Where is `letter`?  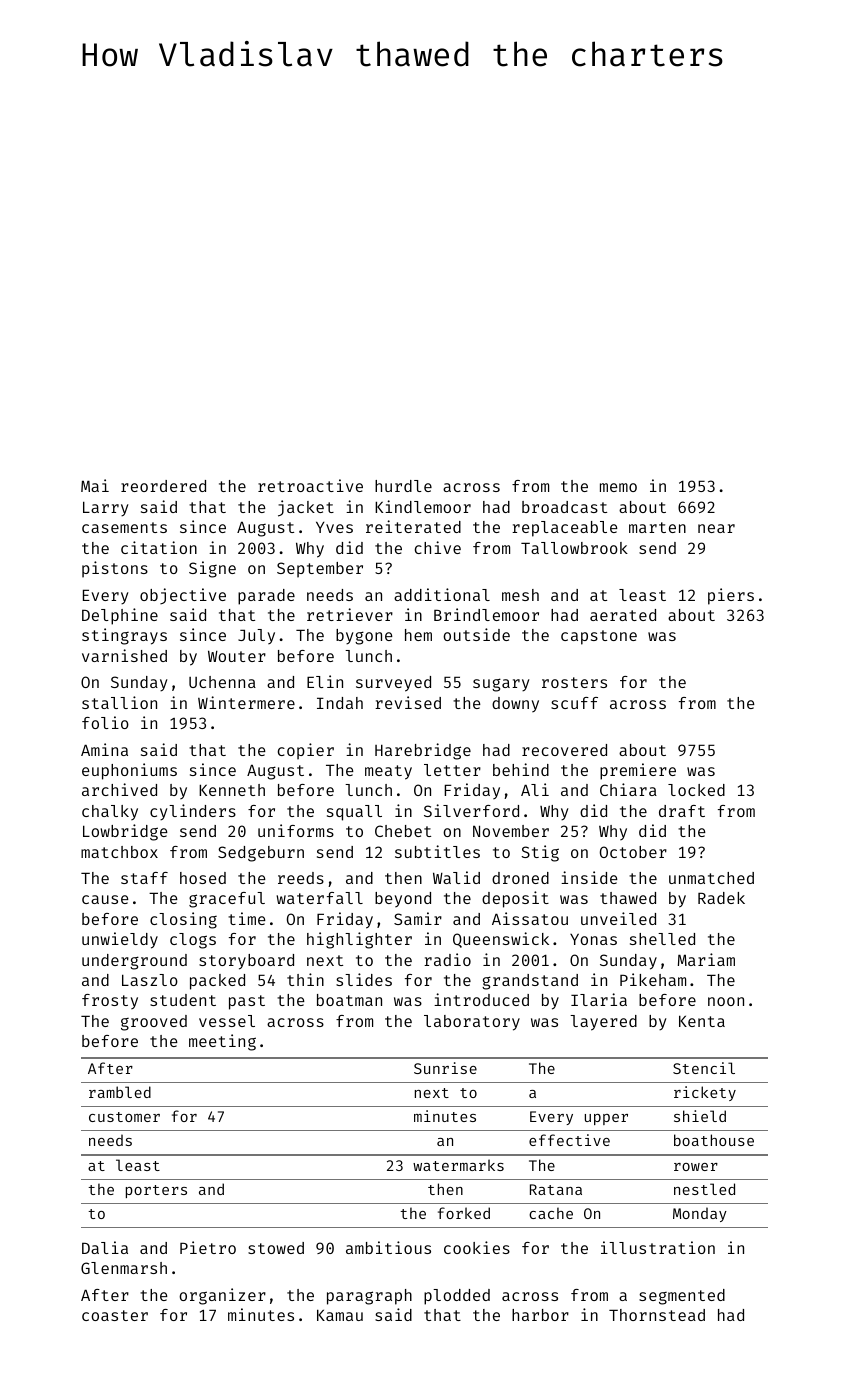
letter is located at coordinates (452, 770).
